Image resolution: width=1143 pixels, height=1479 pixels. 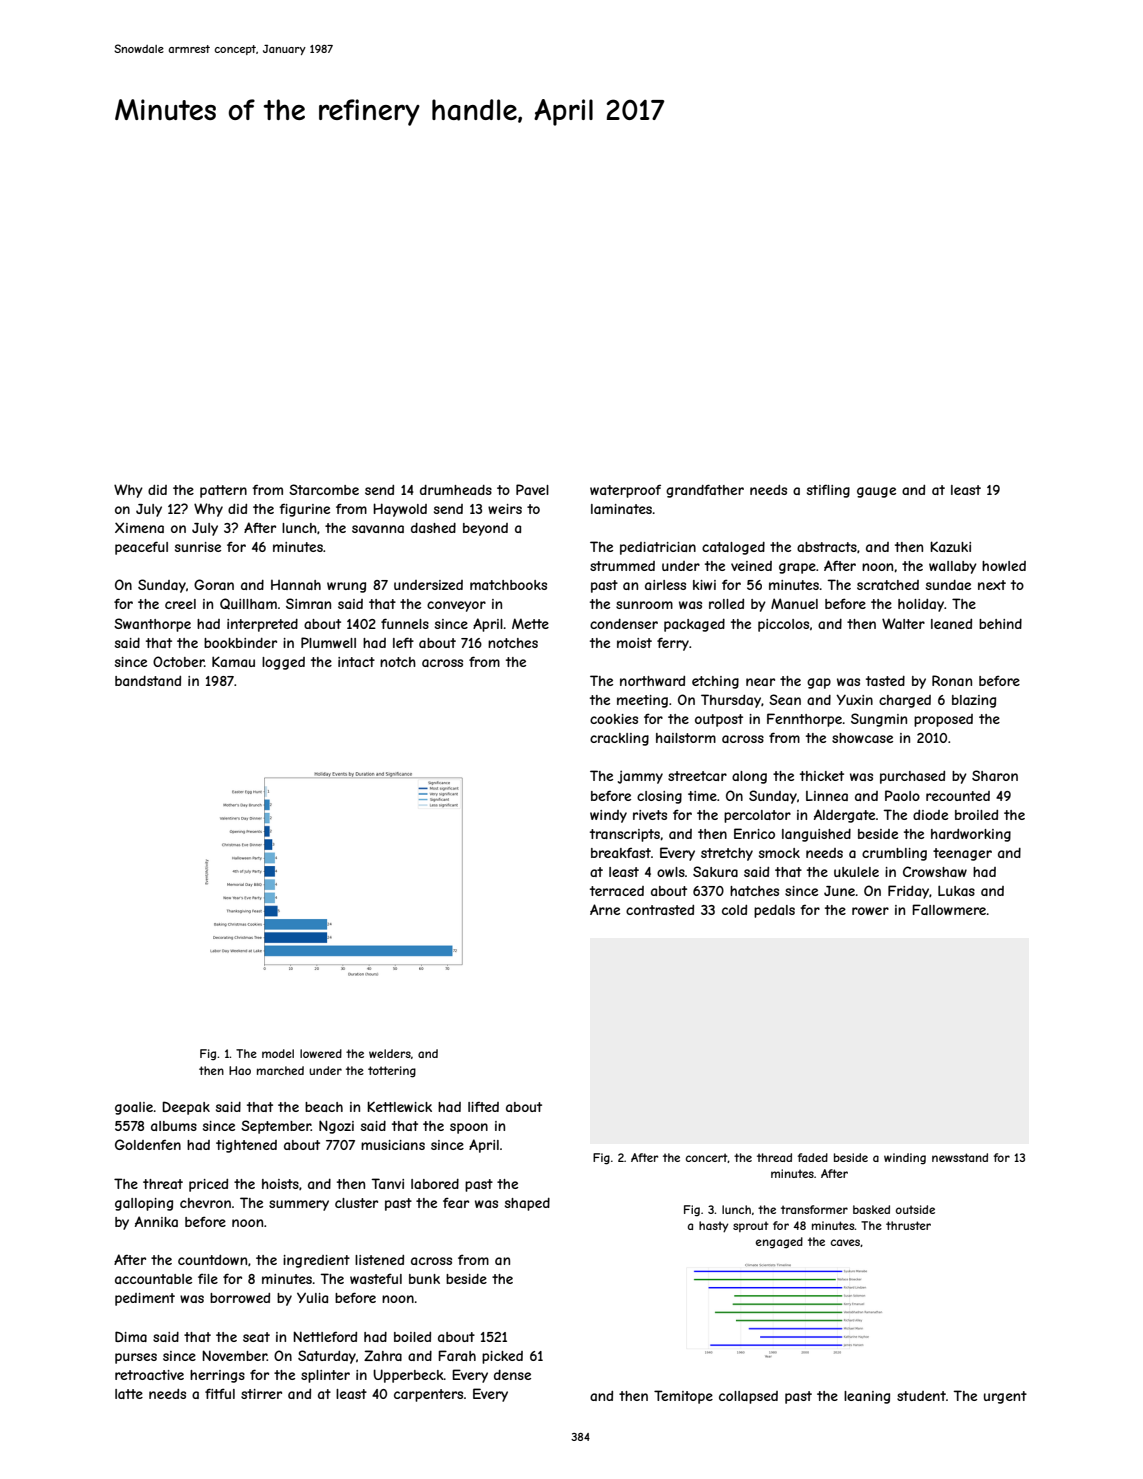 What do you see at coordinates (148, 681) in the document?
I see `bandstand` at bounding box center [148, 681].
